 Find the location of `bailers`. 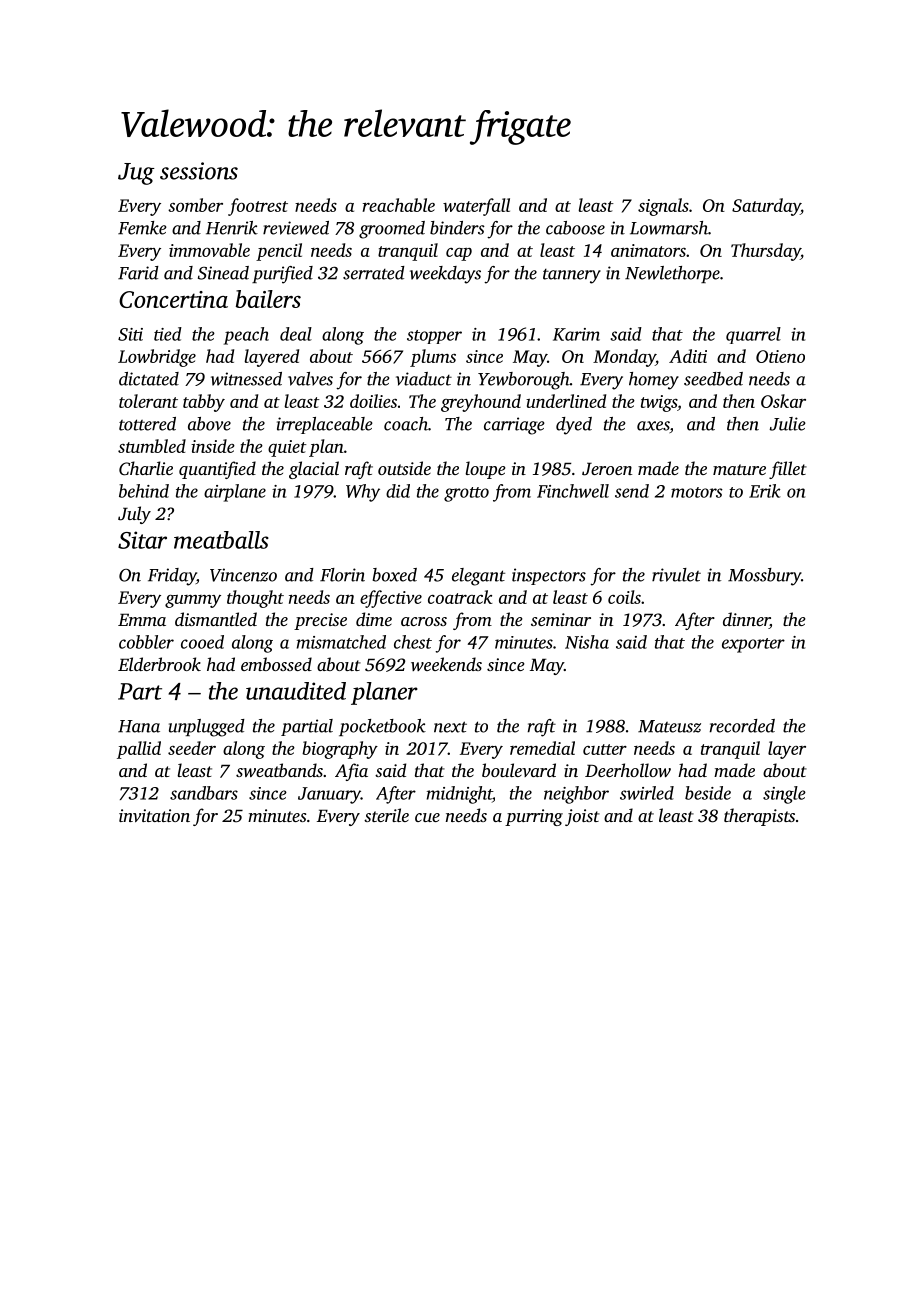

bailers is located at coordinates (268, 299).
